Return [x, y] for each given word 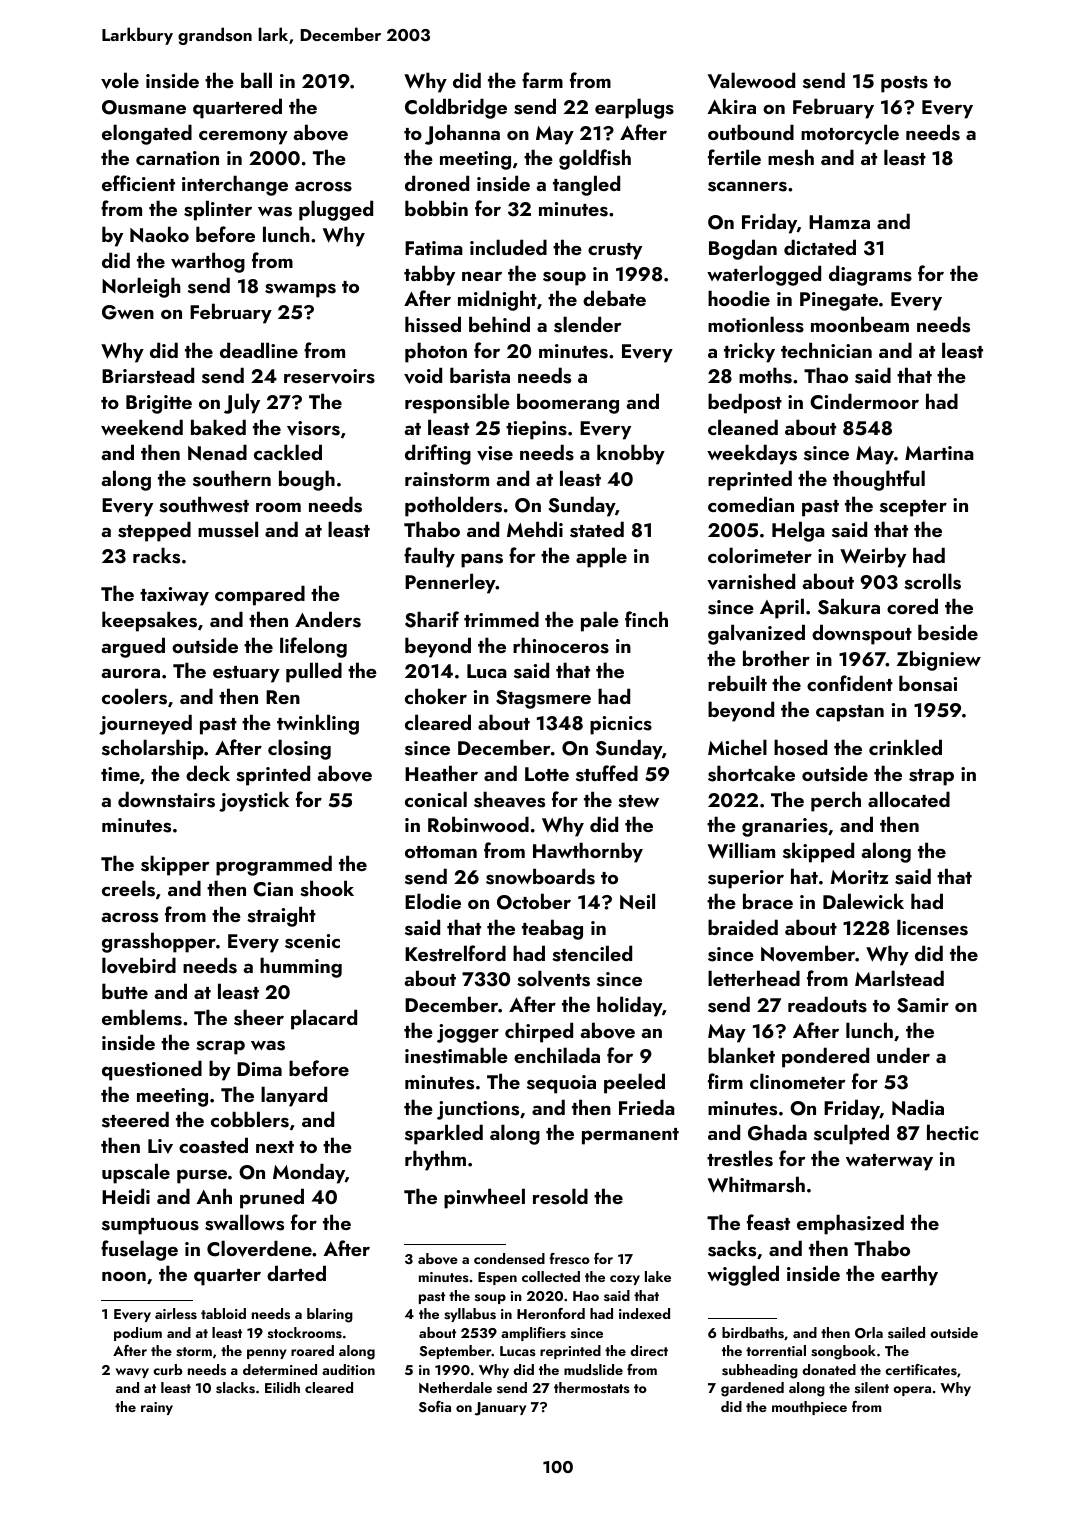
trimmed [501, 619]
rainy [157, 1408]
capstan [850, 713]
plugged [336, 210]
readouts [827, 1004]
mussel [228, 529]
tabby [429, 275]
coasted [213, 1145]
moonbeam [860, 324]
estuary [246, 674]
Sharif [432, 619]
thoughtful [879, 480]
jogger [468, 1033]
